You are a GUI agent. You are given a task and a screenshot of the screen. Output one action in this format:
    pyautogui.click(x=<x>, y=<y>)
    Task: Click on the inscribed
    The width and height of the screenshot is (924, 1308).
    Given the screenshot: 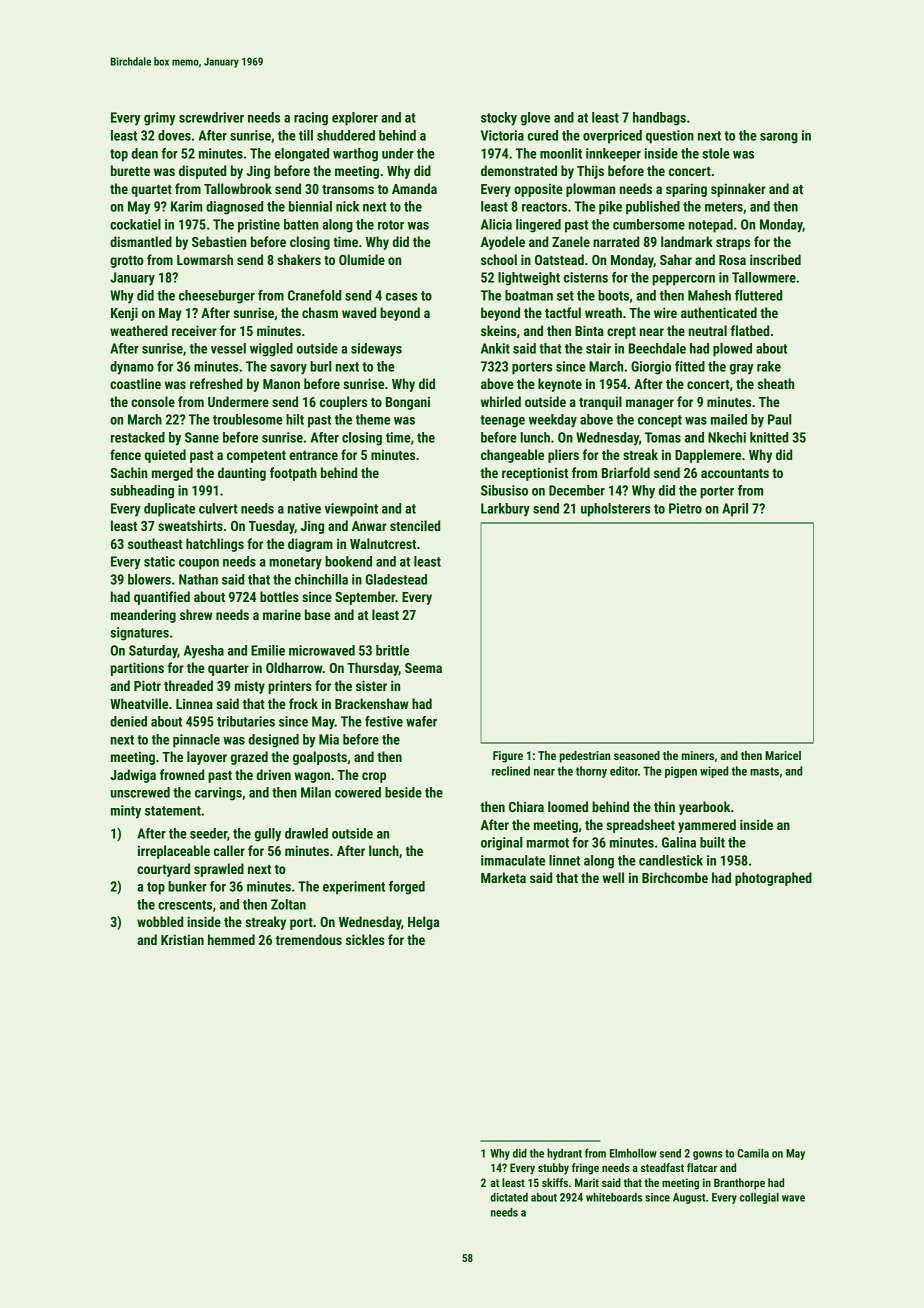 What is the action you would take?
    pyautogui.click(x=775, y=259)
